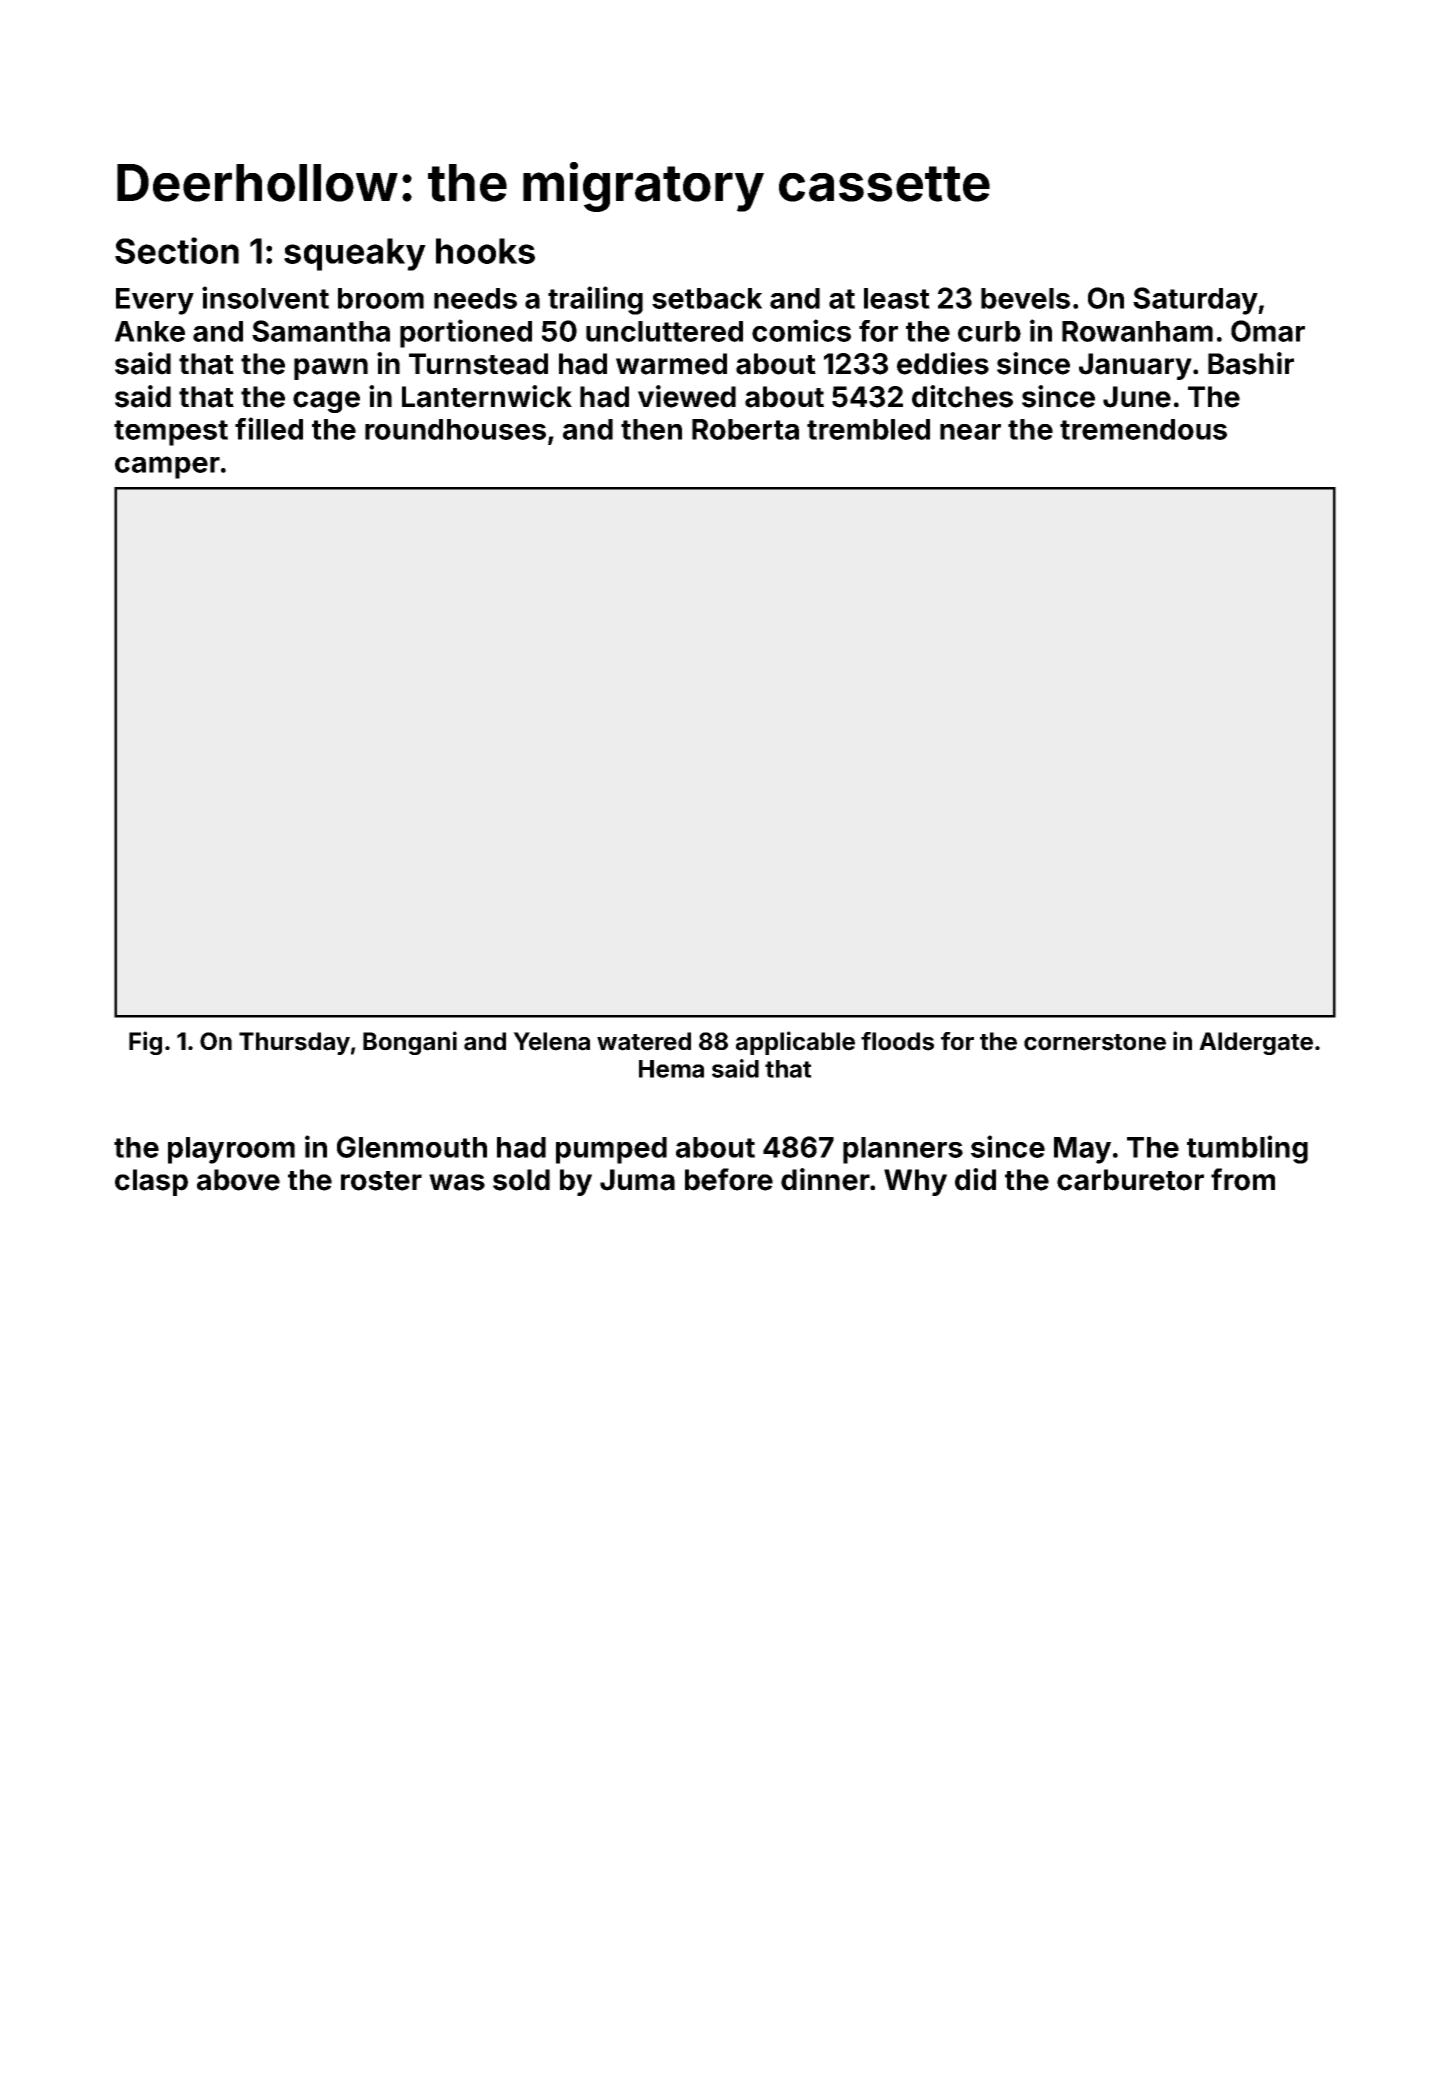  What do you see at coordinates (151, 1182) in the screenshot?
I see `clasp` at bounding box center [151, 1182].
